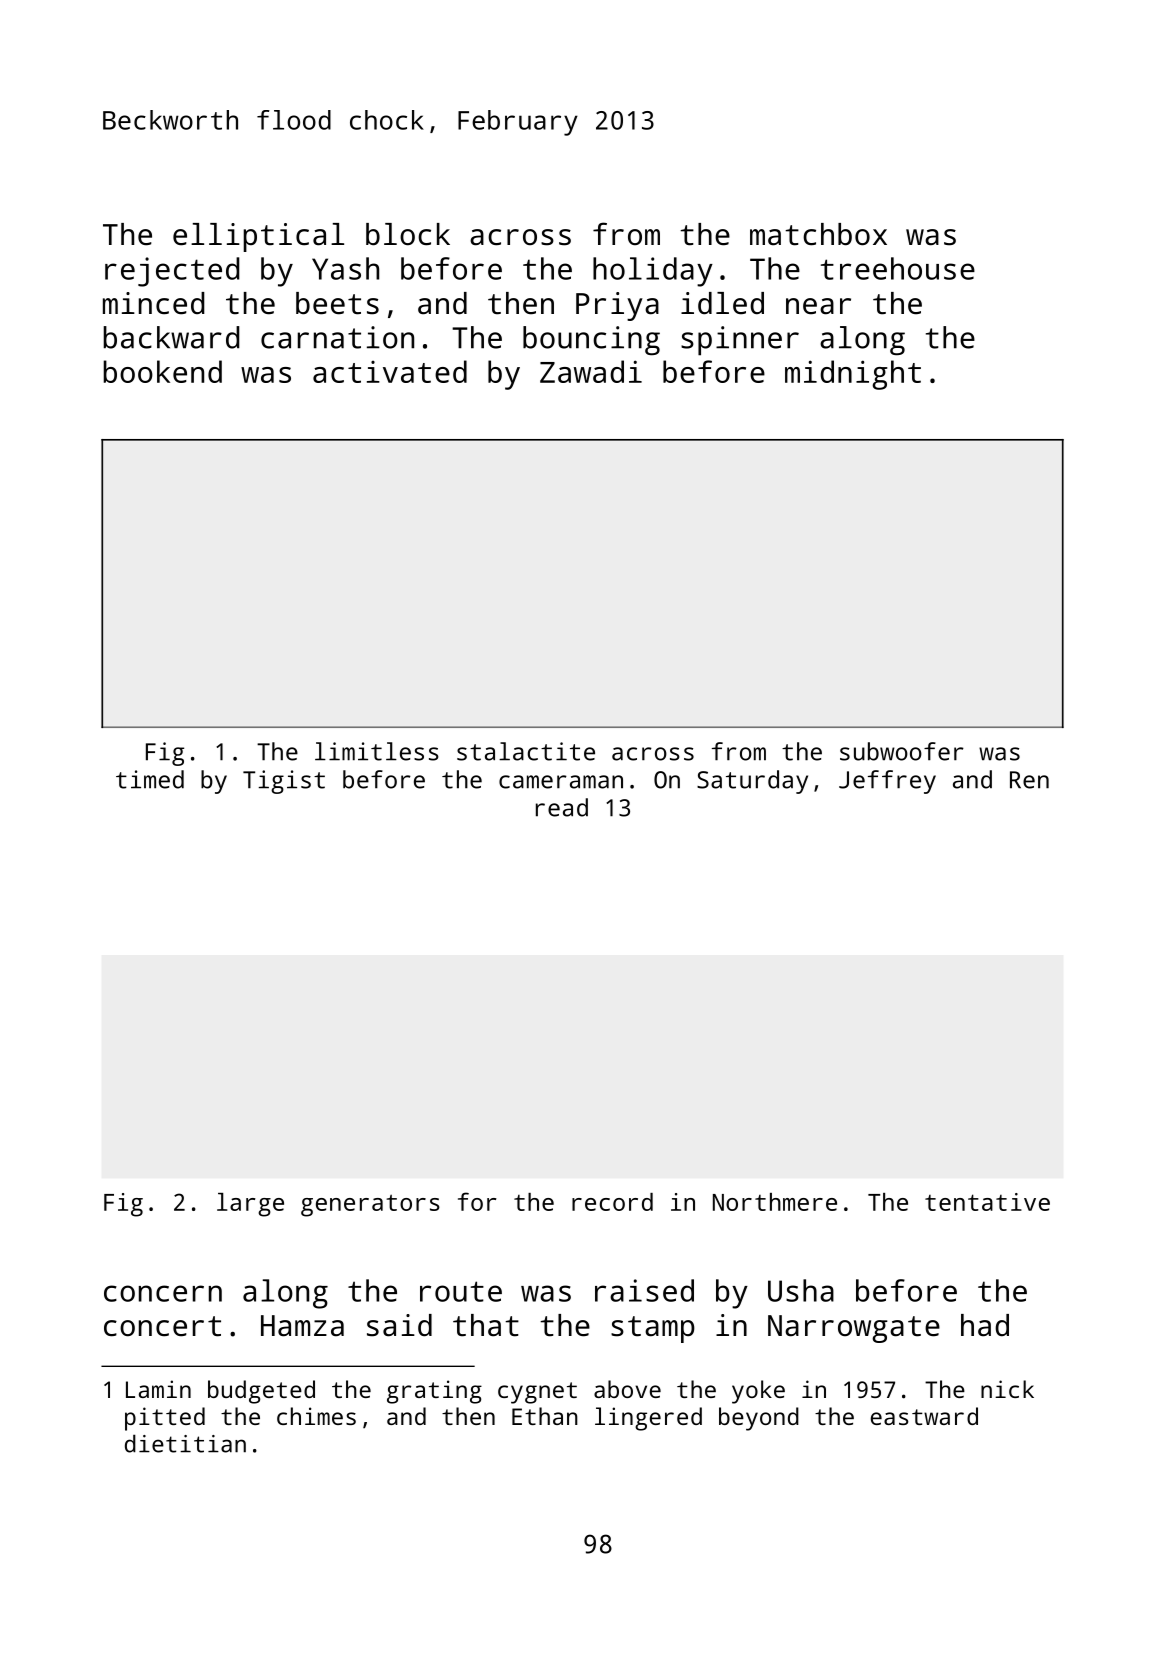 The width and height of the document is (1165, 1654). What do you see at coordinates (561, 782) in the document?
I see `cameraman` at bounding box center [561, 782].
